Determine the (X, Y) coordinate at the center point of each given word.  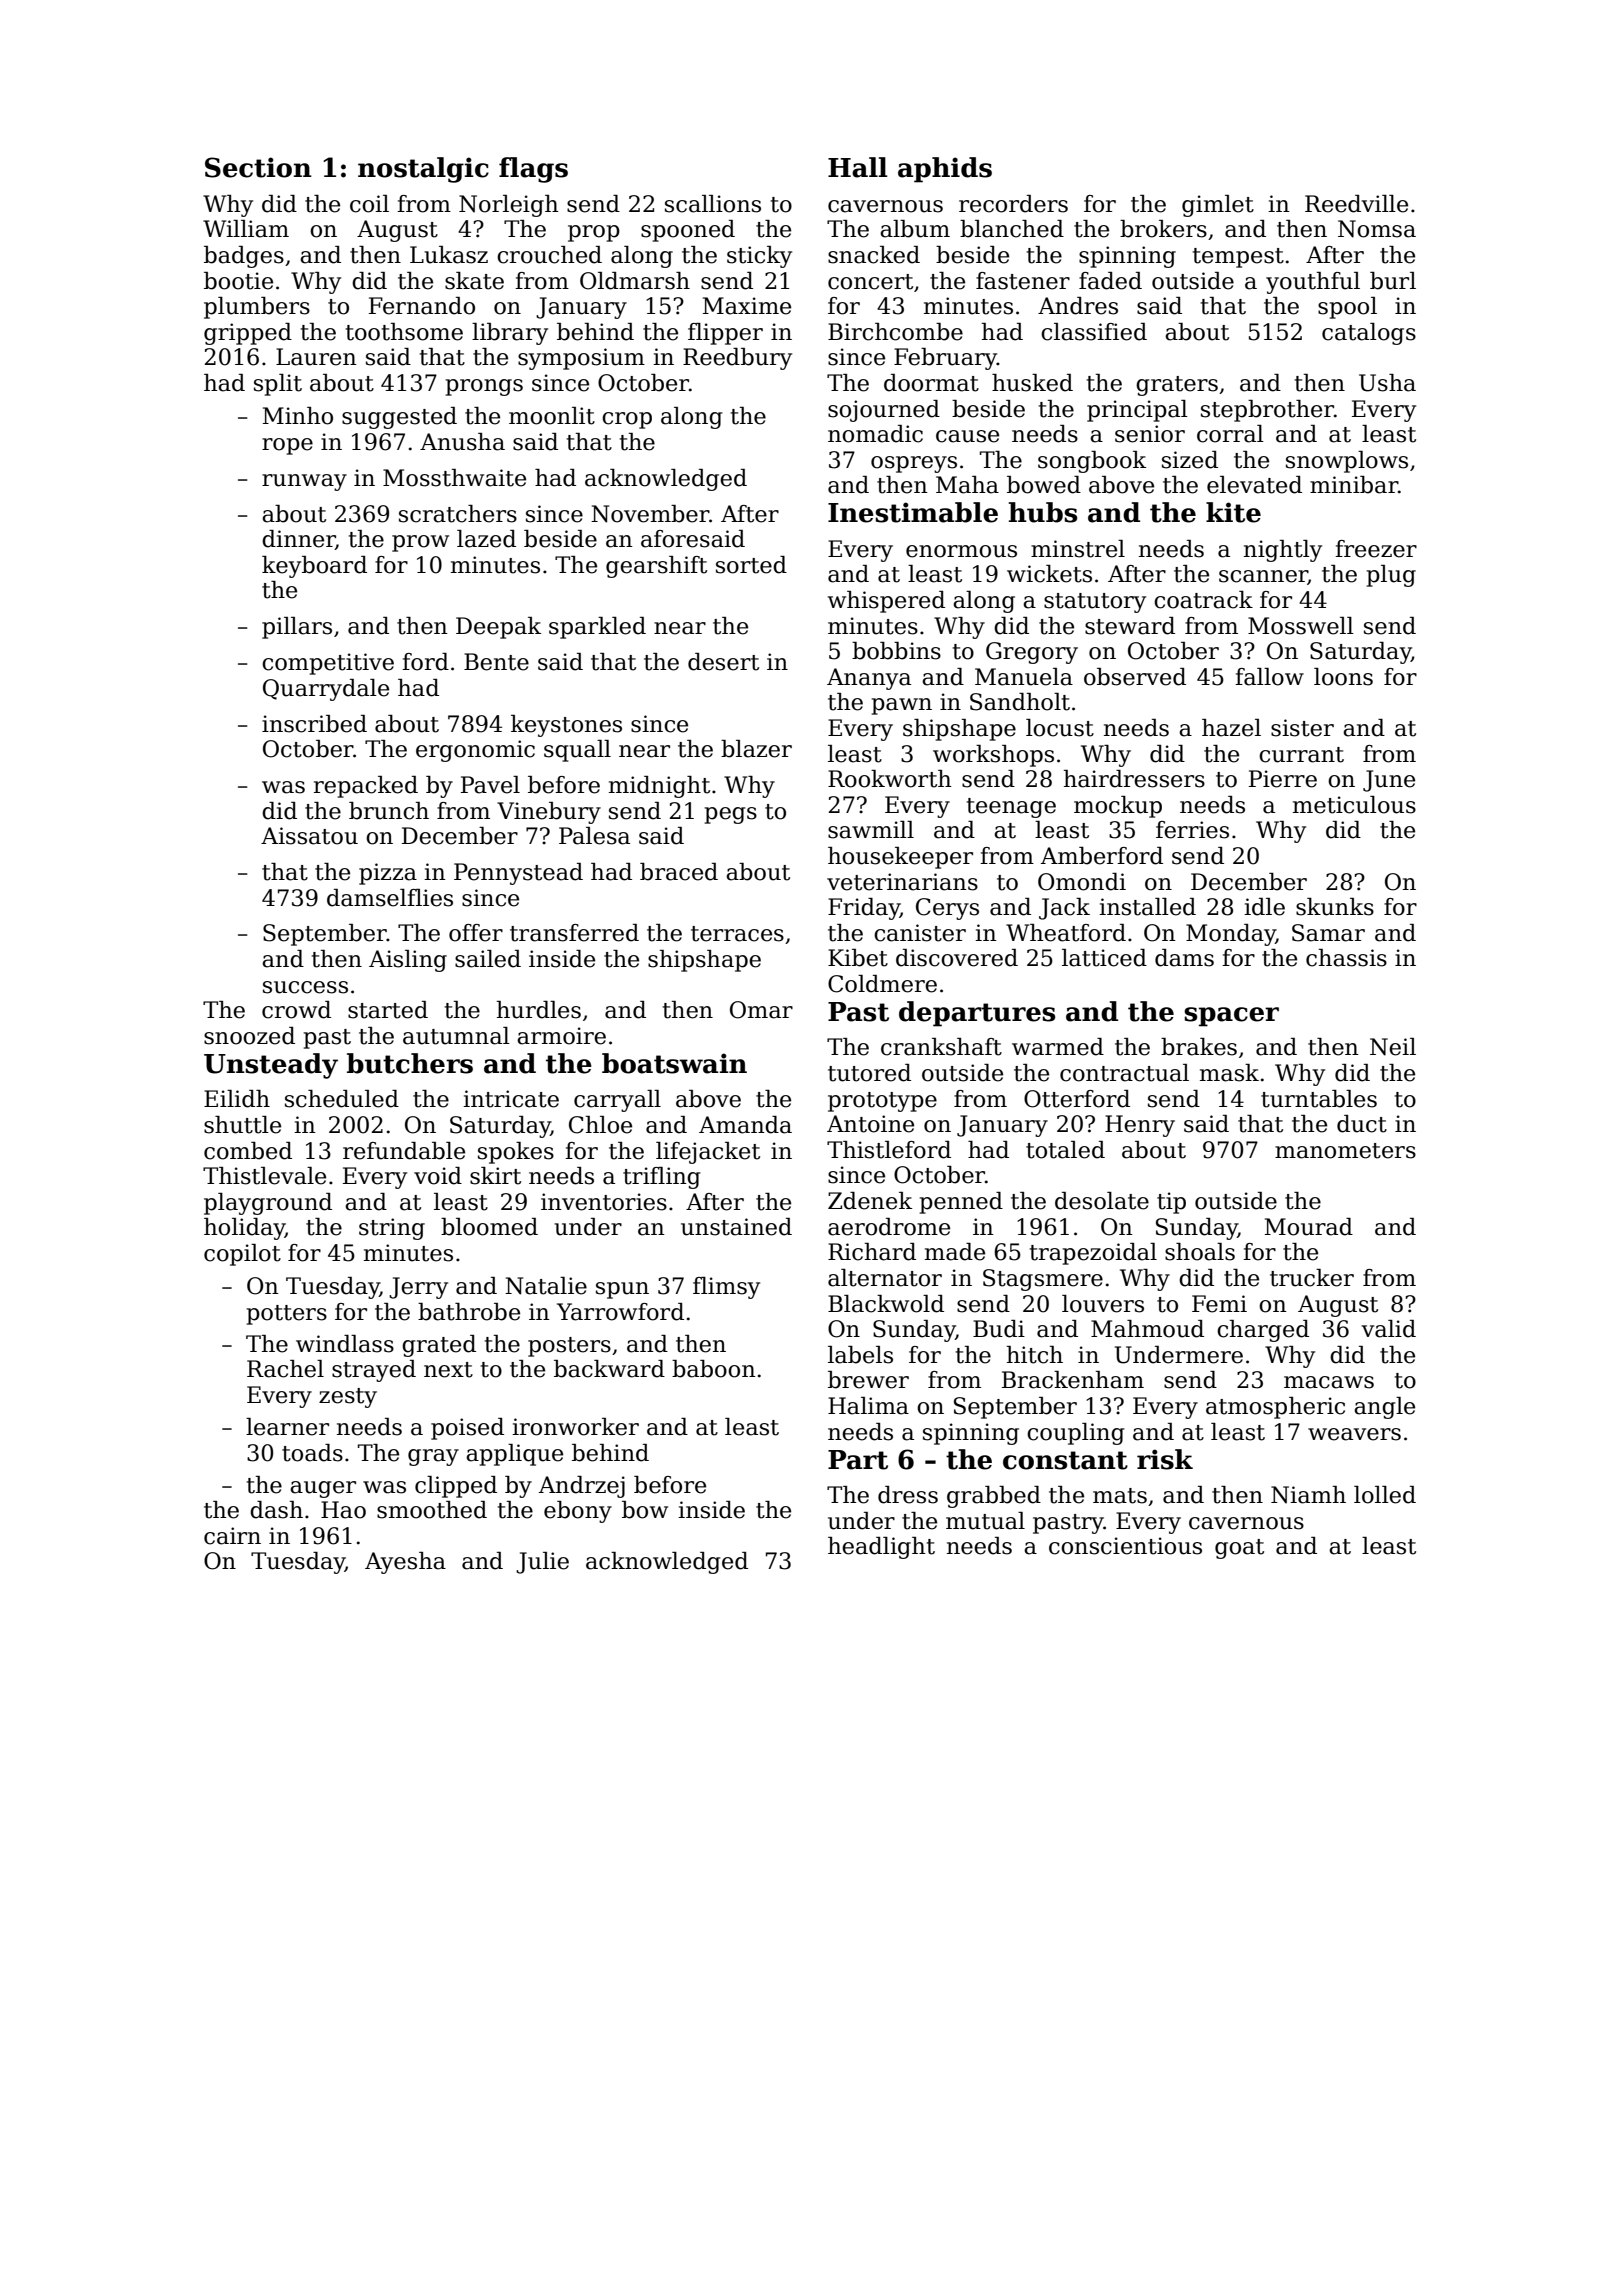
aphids (945, 170)
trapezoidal (1093, 1254)
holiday (244, 1229)
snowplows (1347, 462)
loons (1343, 677)
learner (287, 1427)
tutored (869, 1073)
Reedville (1356, 204)
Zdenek (870, 1201)
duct (1362, 1124)
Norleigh (509, 206)
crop (627, 420)
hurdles (539, 1010)
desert (723, 662)
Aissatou (309, 836)
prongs (484, 387)
